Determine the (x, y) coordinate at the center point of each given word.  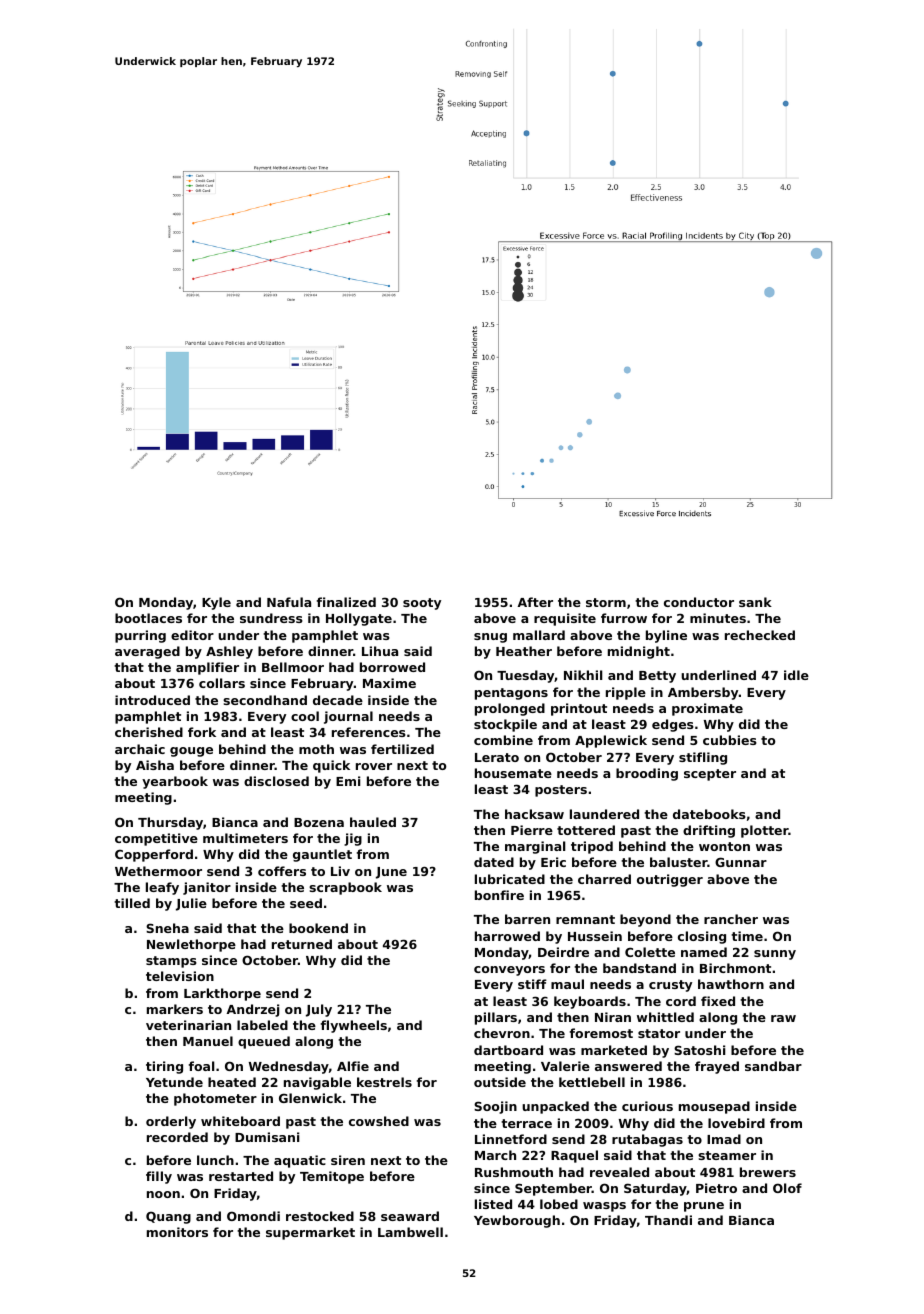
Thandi (668, 1220)
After (535, 602)
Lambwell (410, 1232)
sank (755, 602)
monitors (177, 1232)
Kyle (216, 603)
